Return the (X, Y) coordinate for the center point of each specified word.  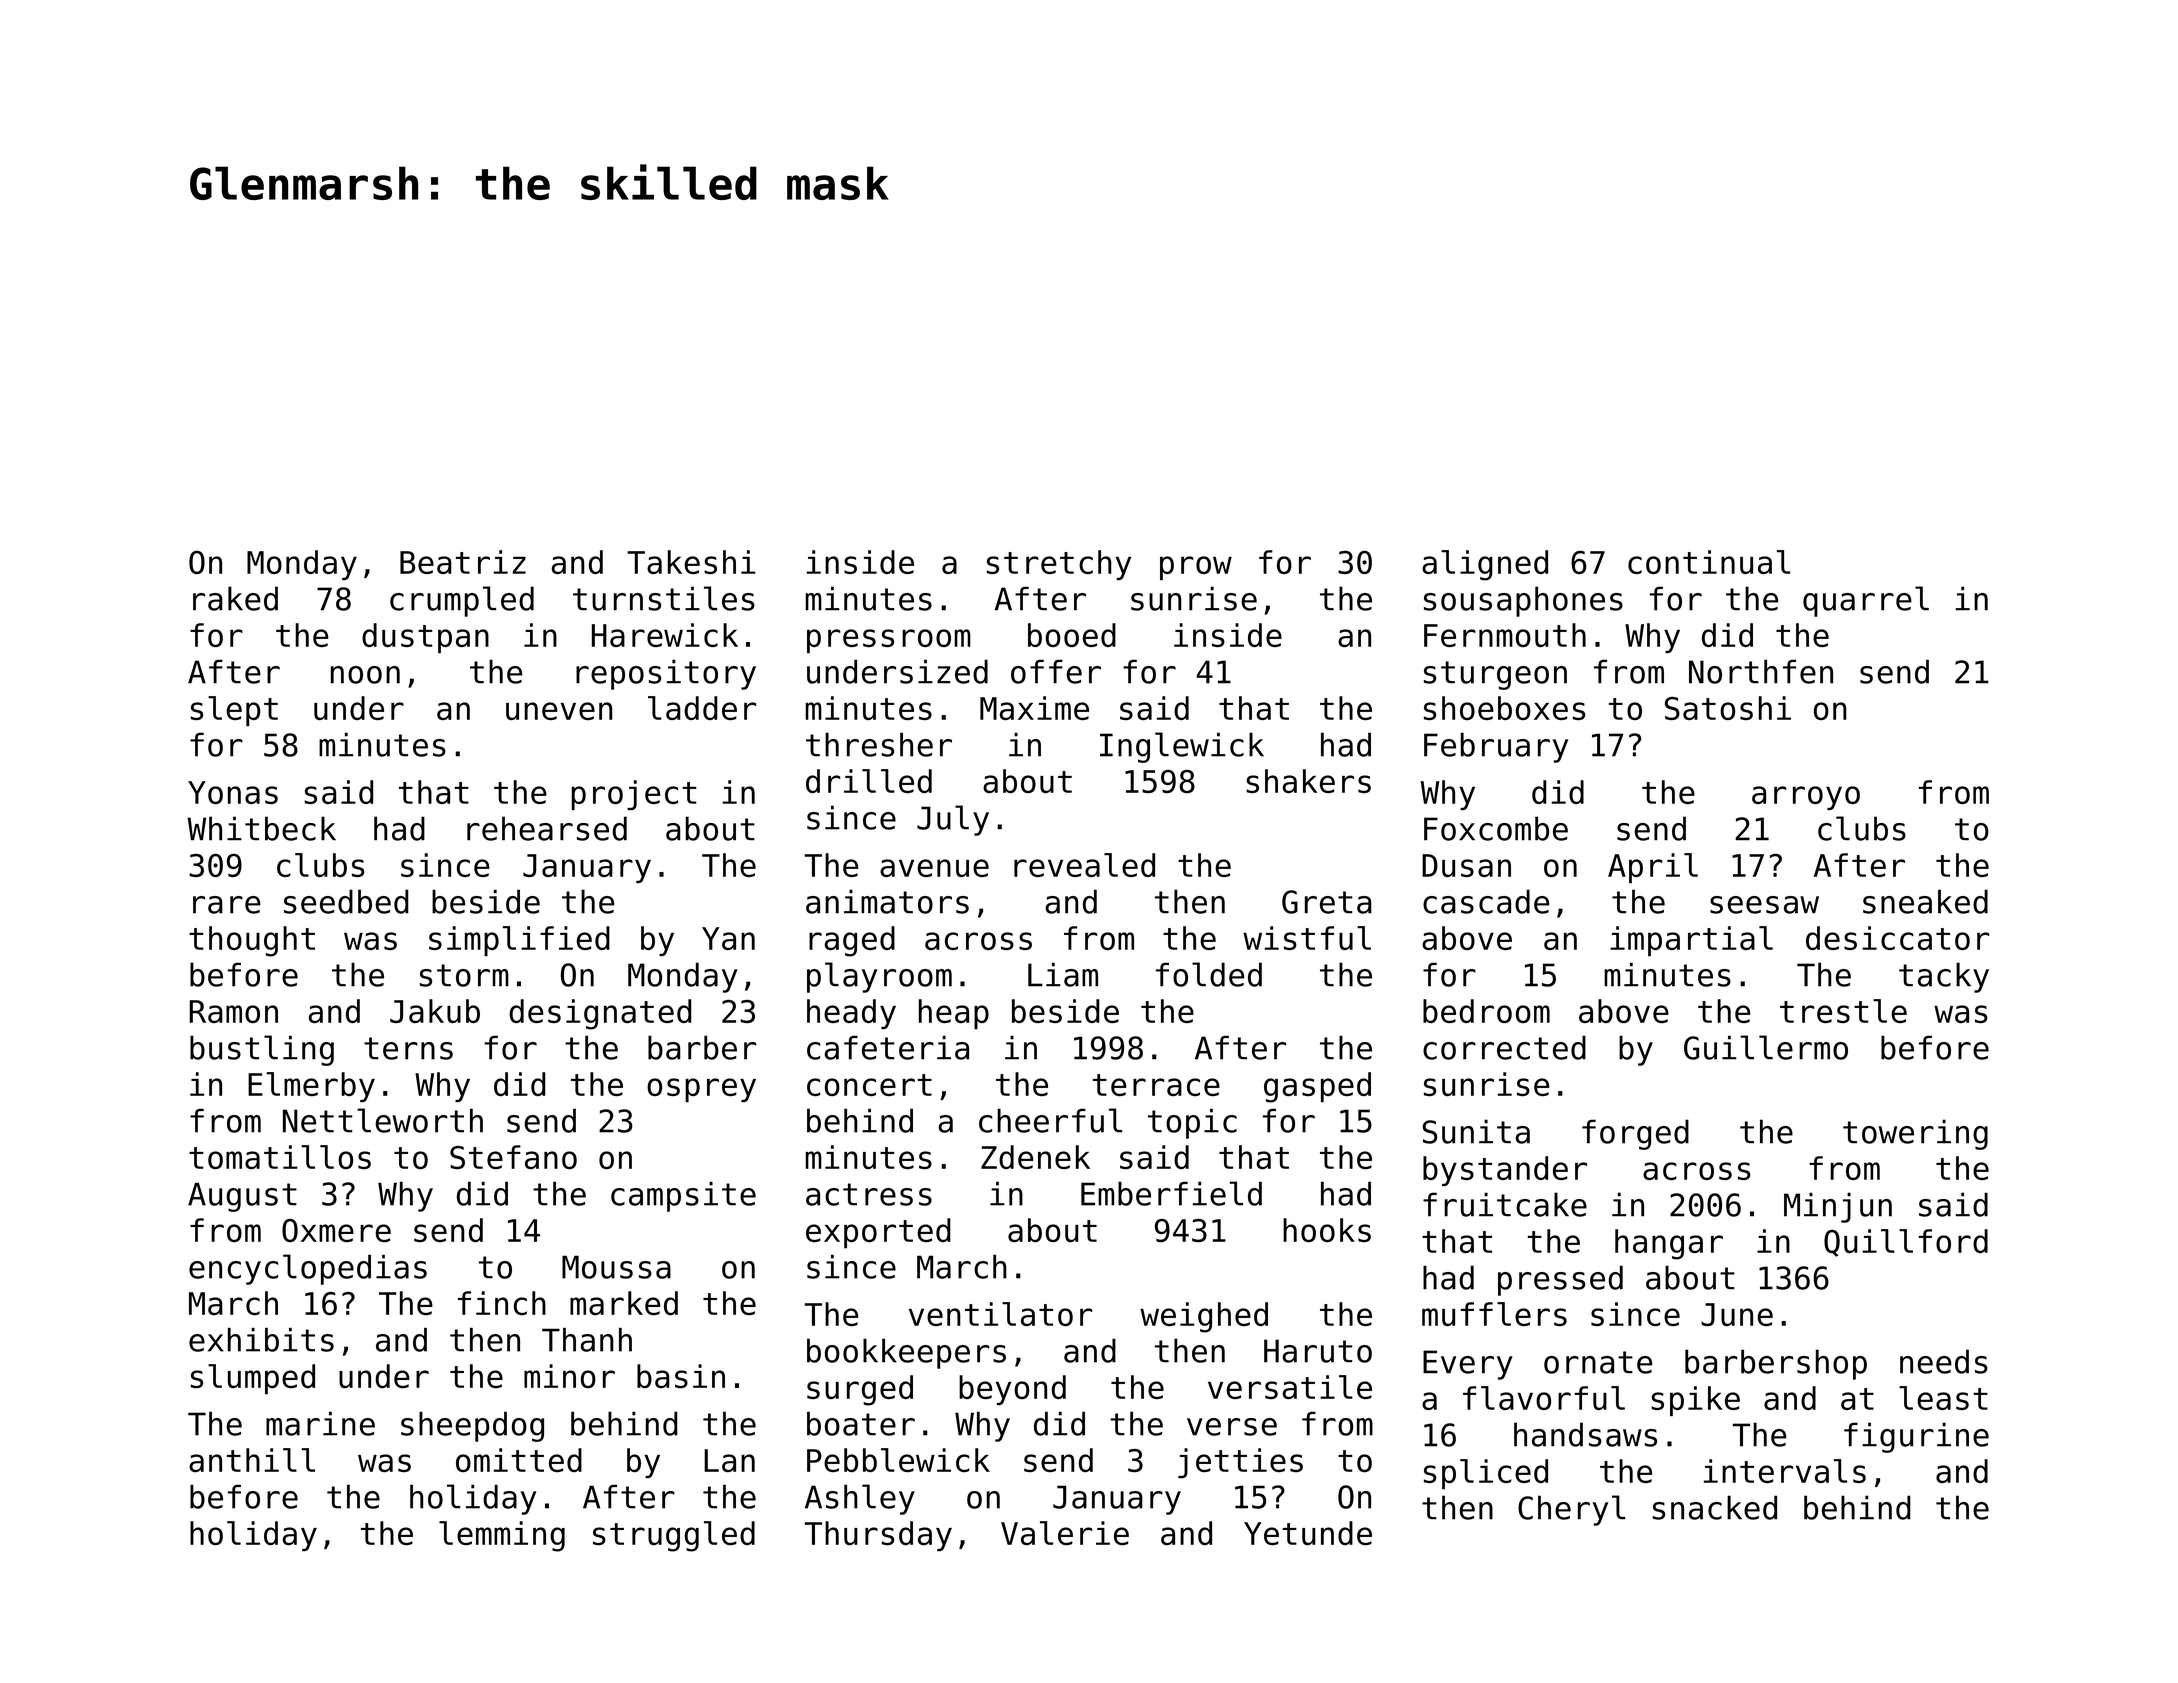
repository (666, 674)
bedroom (1486, 1011)
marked (624, 1303)
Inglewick (1182, 747)
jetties (1240, 1463)
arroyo (1806, 798)
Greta (1327, 902)
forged (1635, 1134)
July (953, 820)
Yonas (233, 792)
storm (464, 975)
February (1496, 747)
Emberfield (1171, 1193)
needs (1944, 1361)
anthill (252, 1460)
